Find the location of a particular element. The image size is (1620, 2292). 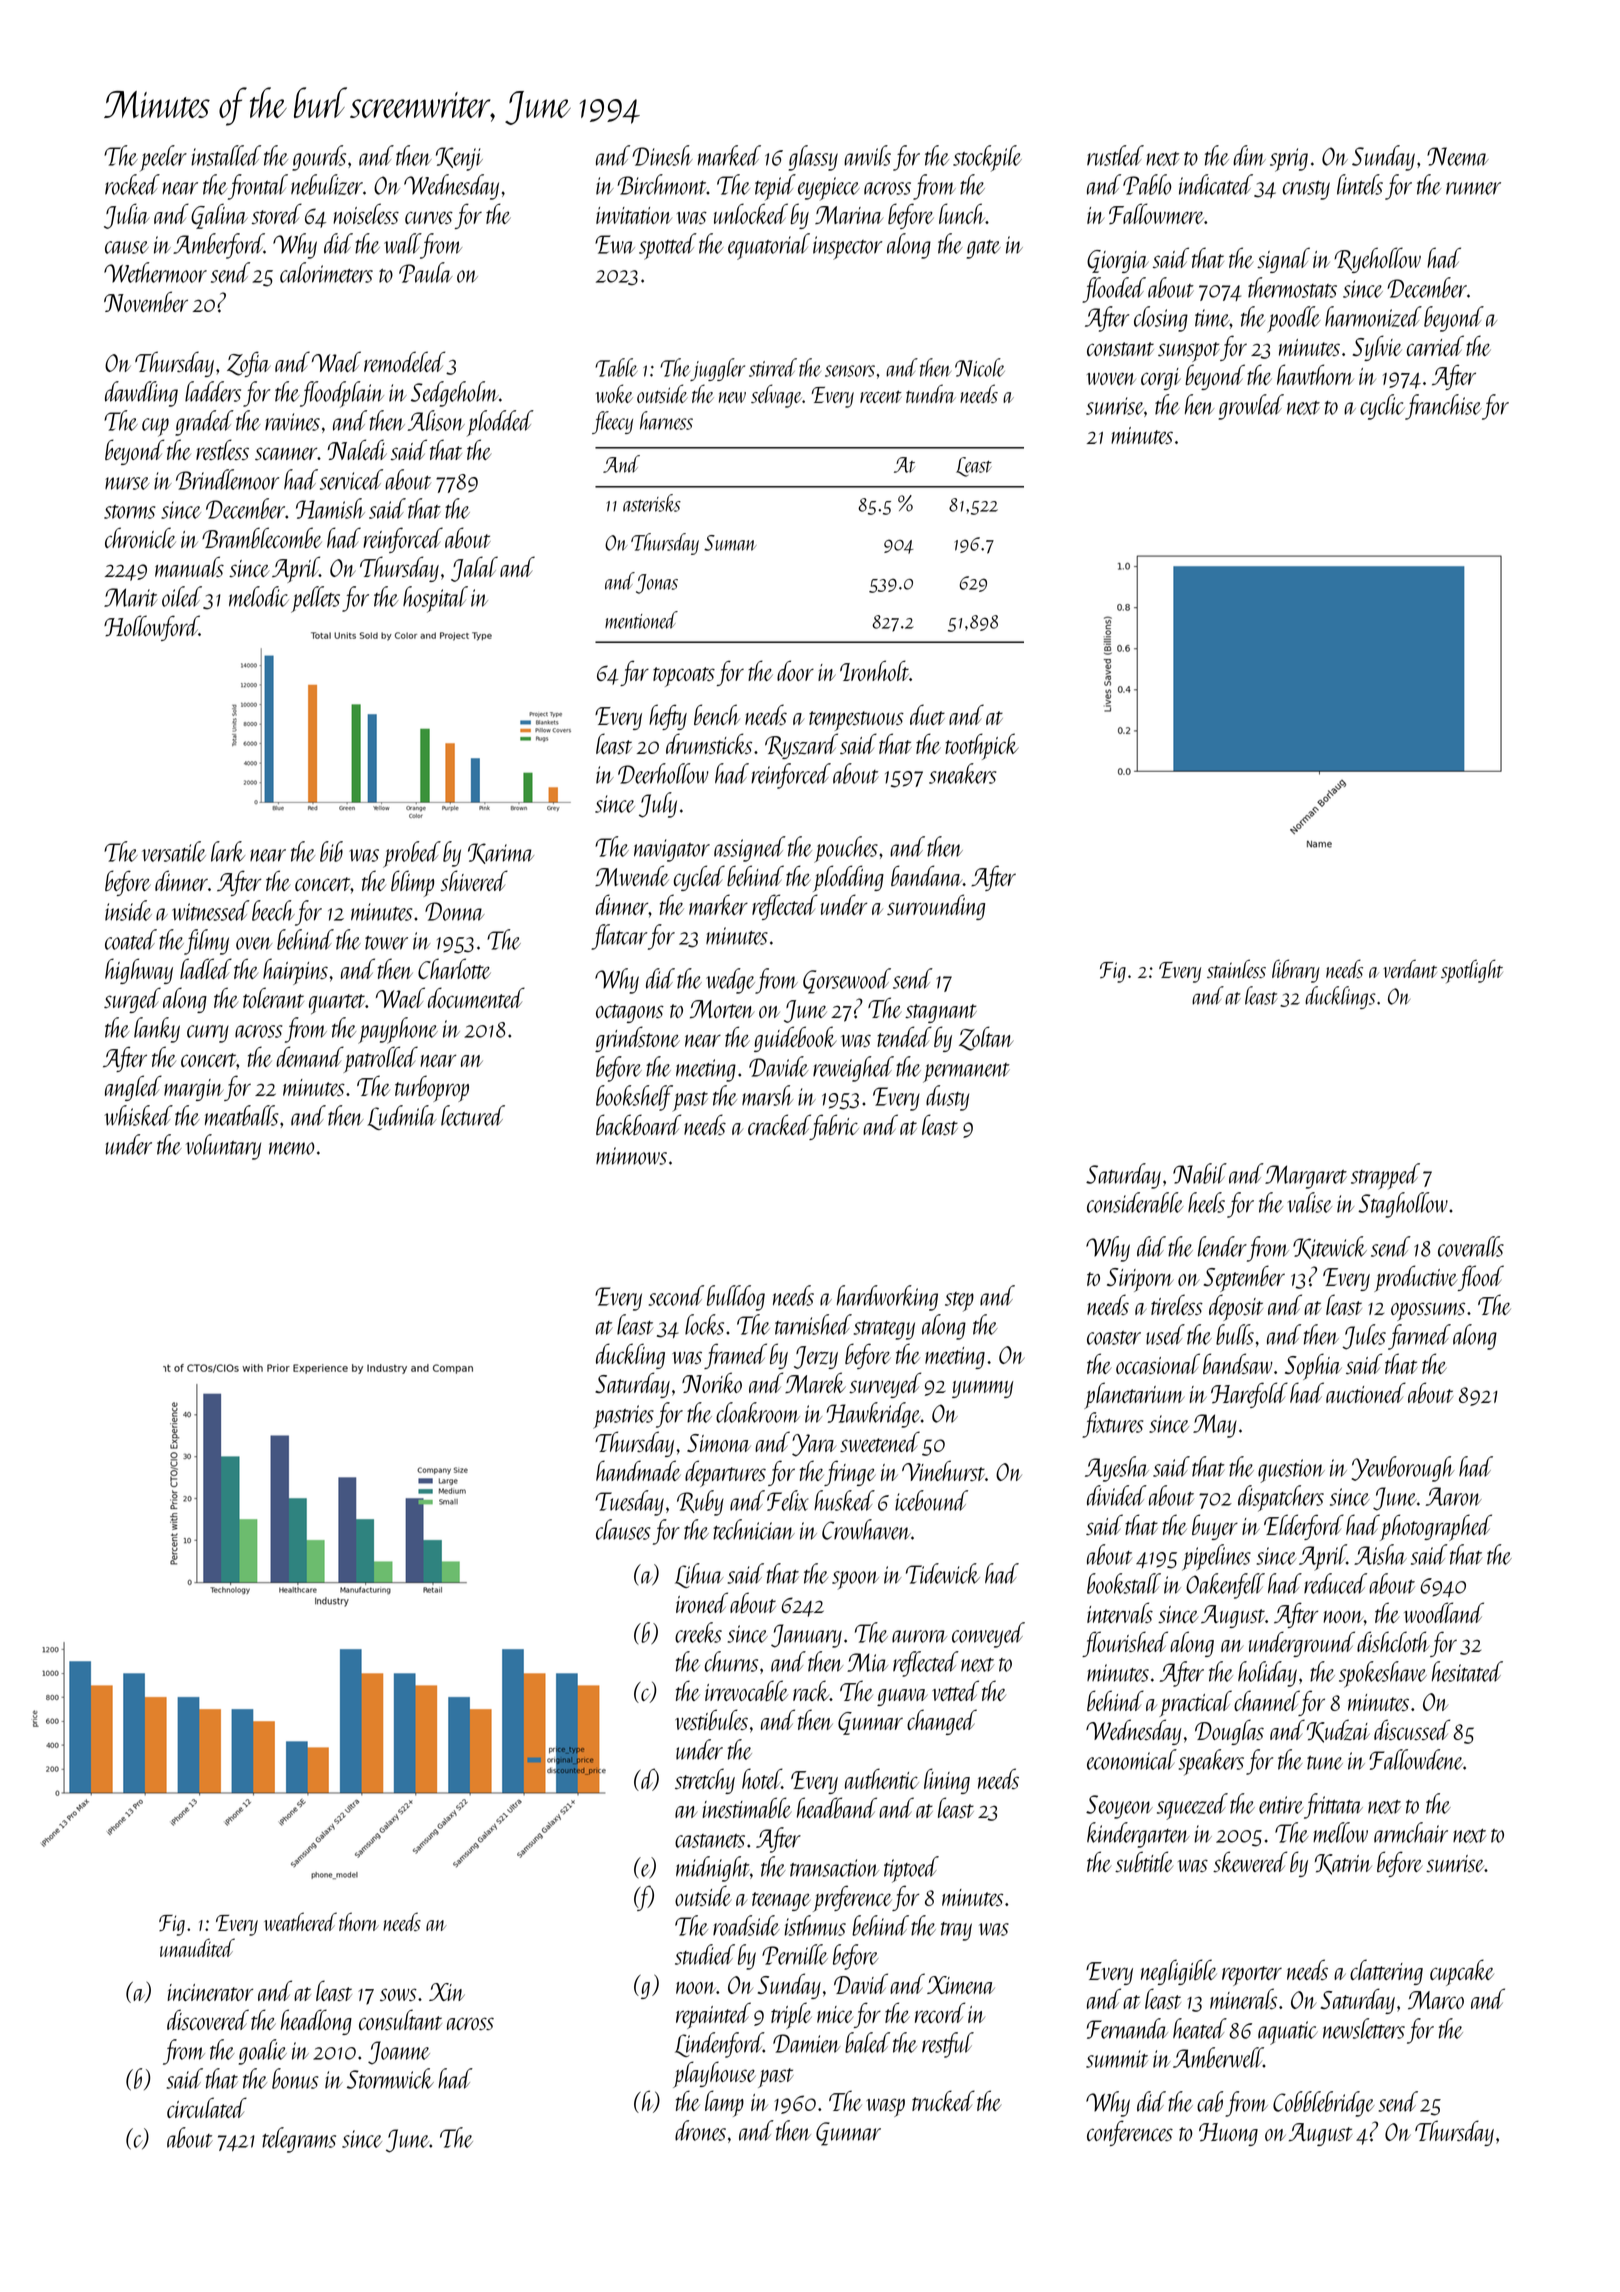

library is located at coordinates (1296, 971).
